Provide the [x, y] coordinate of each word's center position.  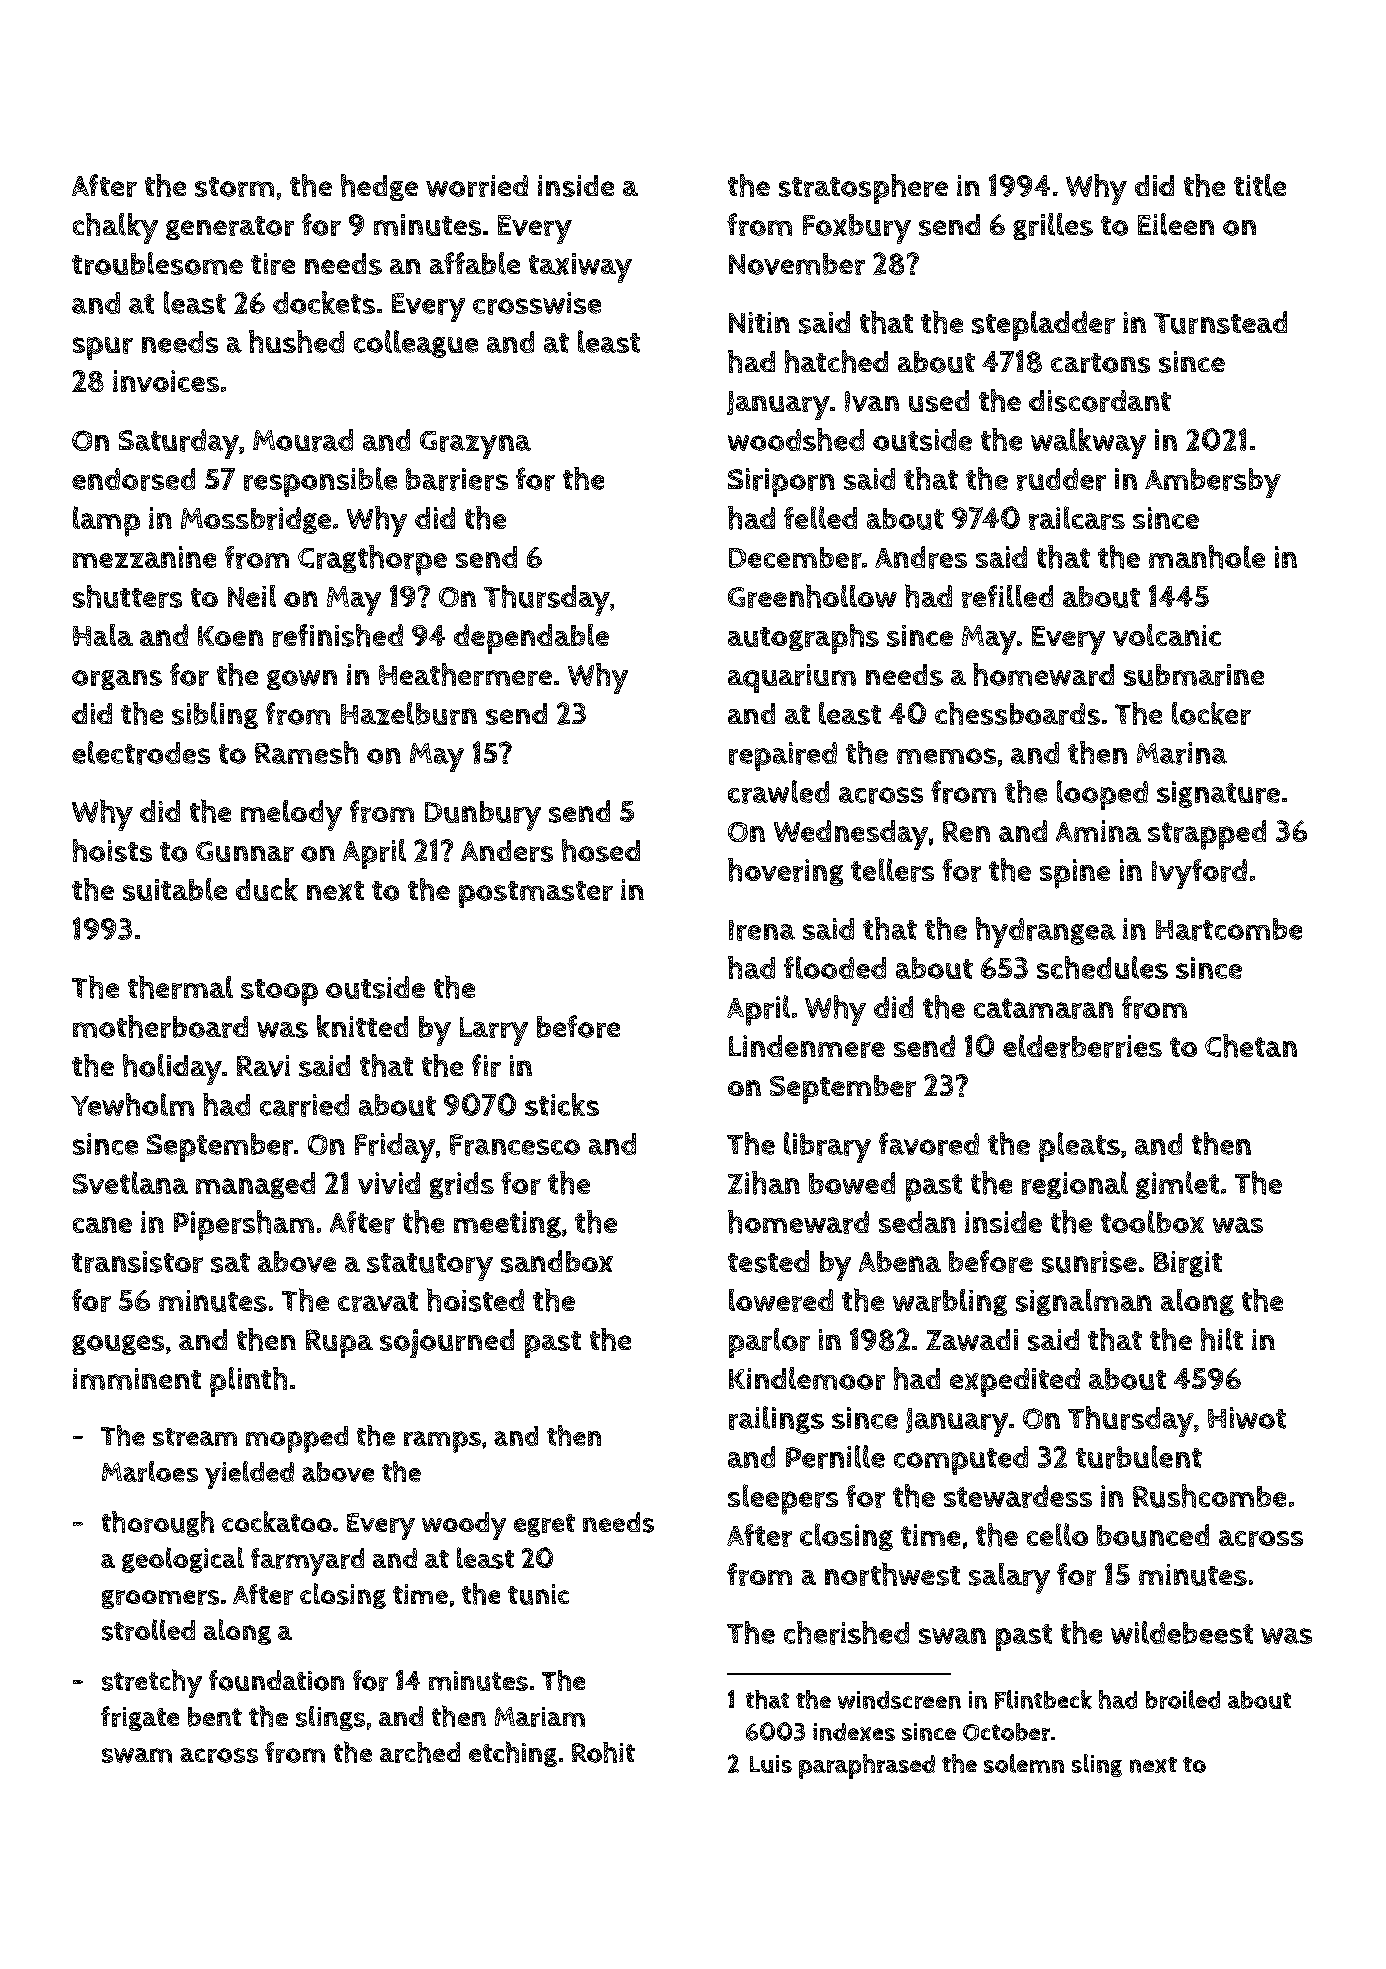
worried [477, 186]
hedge [379, 187]
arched [420, 1752]
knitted [362, 1026]
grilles [1053, 226]
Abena [900, 1261]
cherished [846, 1633]
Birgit [1188, 1264]
